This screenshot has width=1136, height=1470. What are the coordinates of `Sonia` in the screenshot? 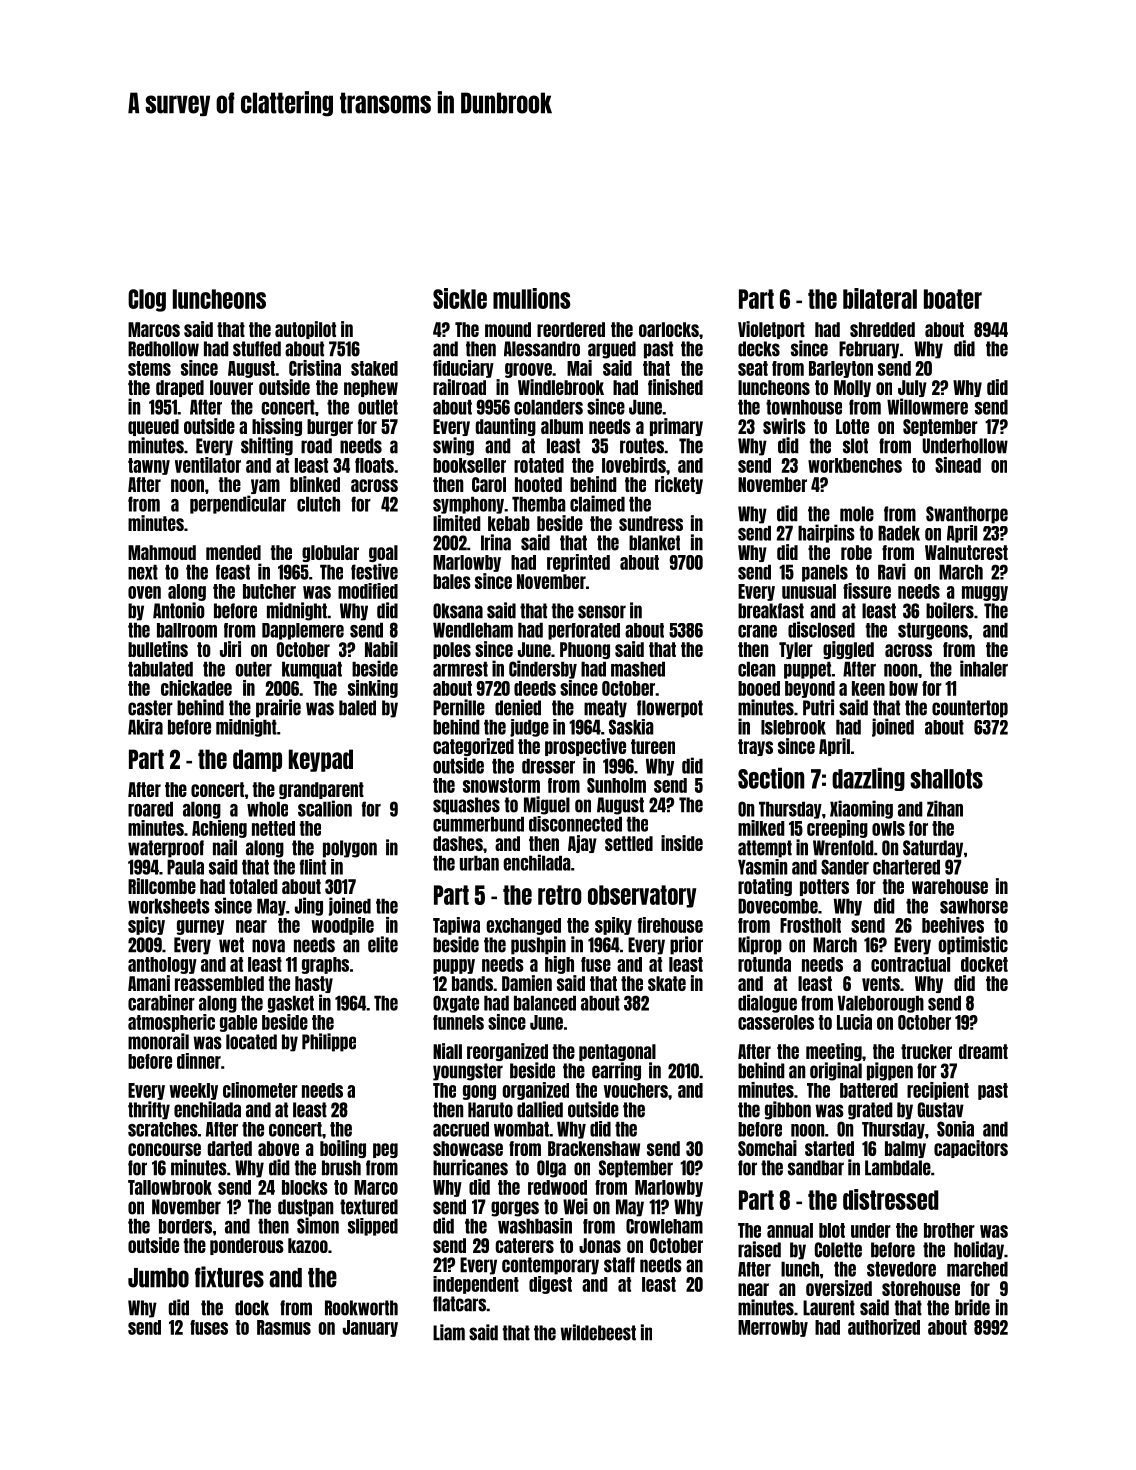 It's located at (955, 1129).
